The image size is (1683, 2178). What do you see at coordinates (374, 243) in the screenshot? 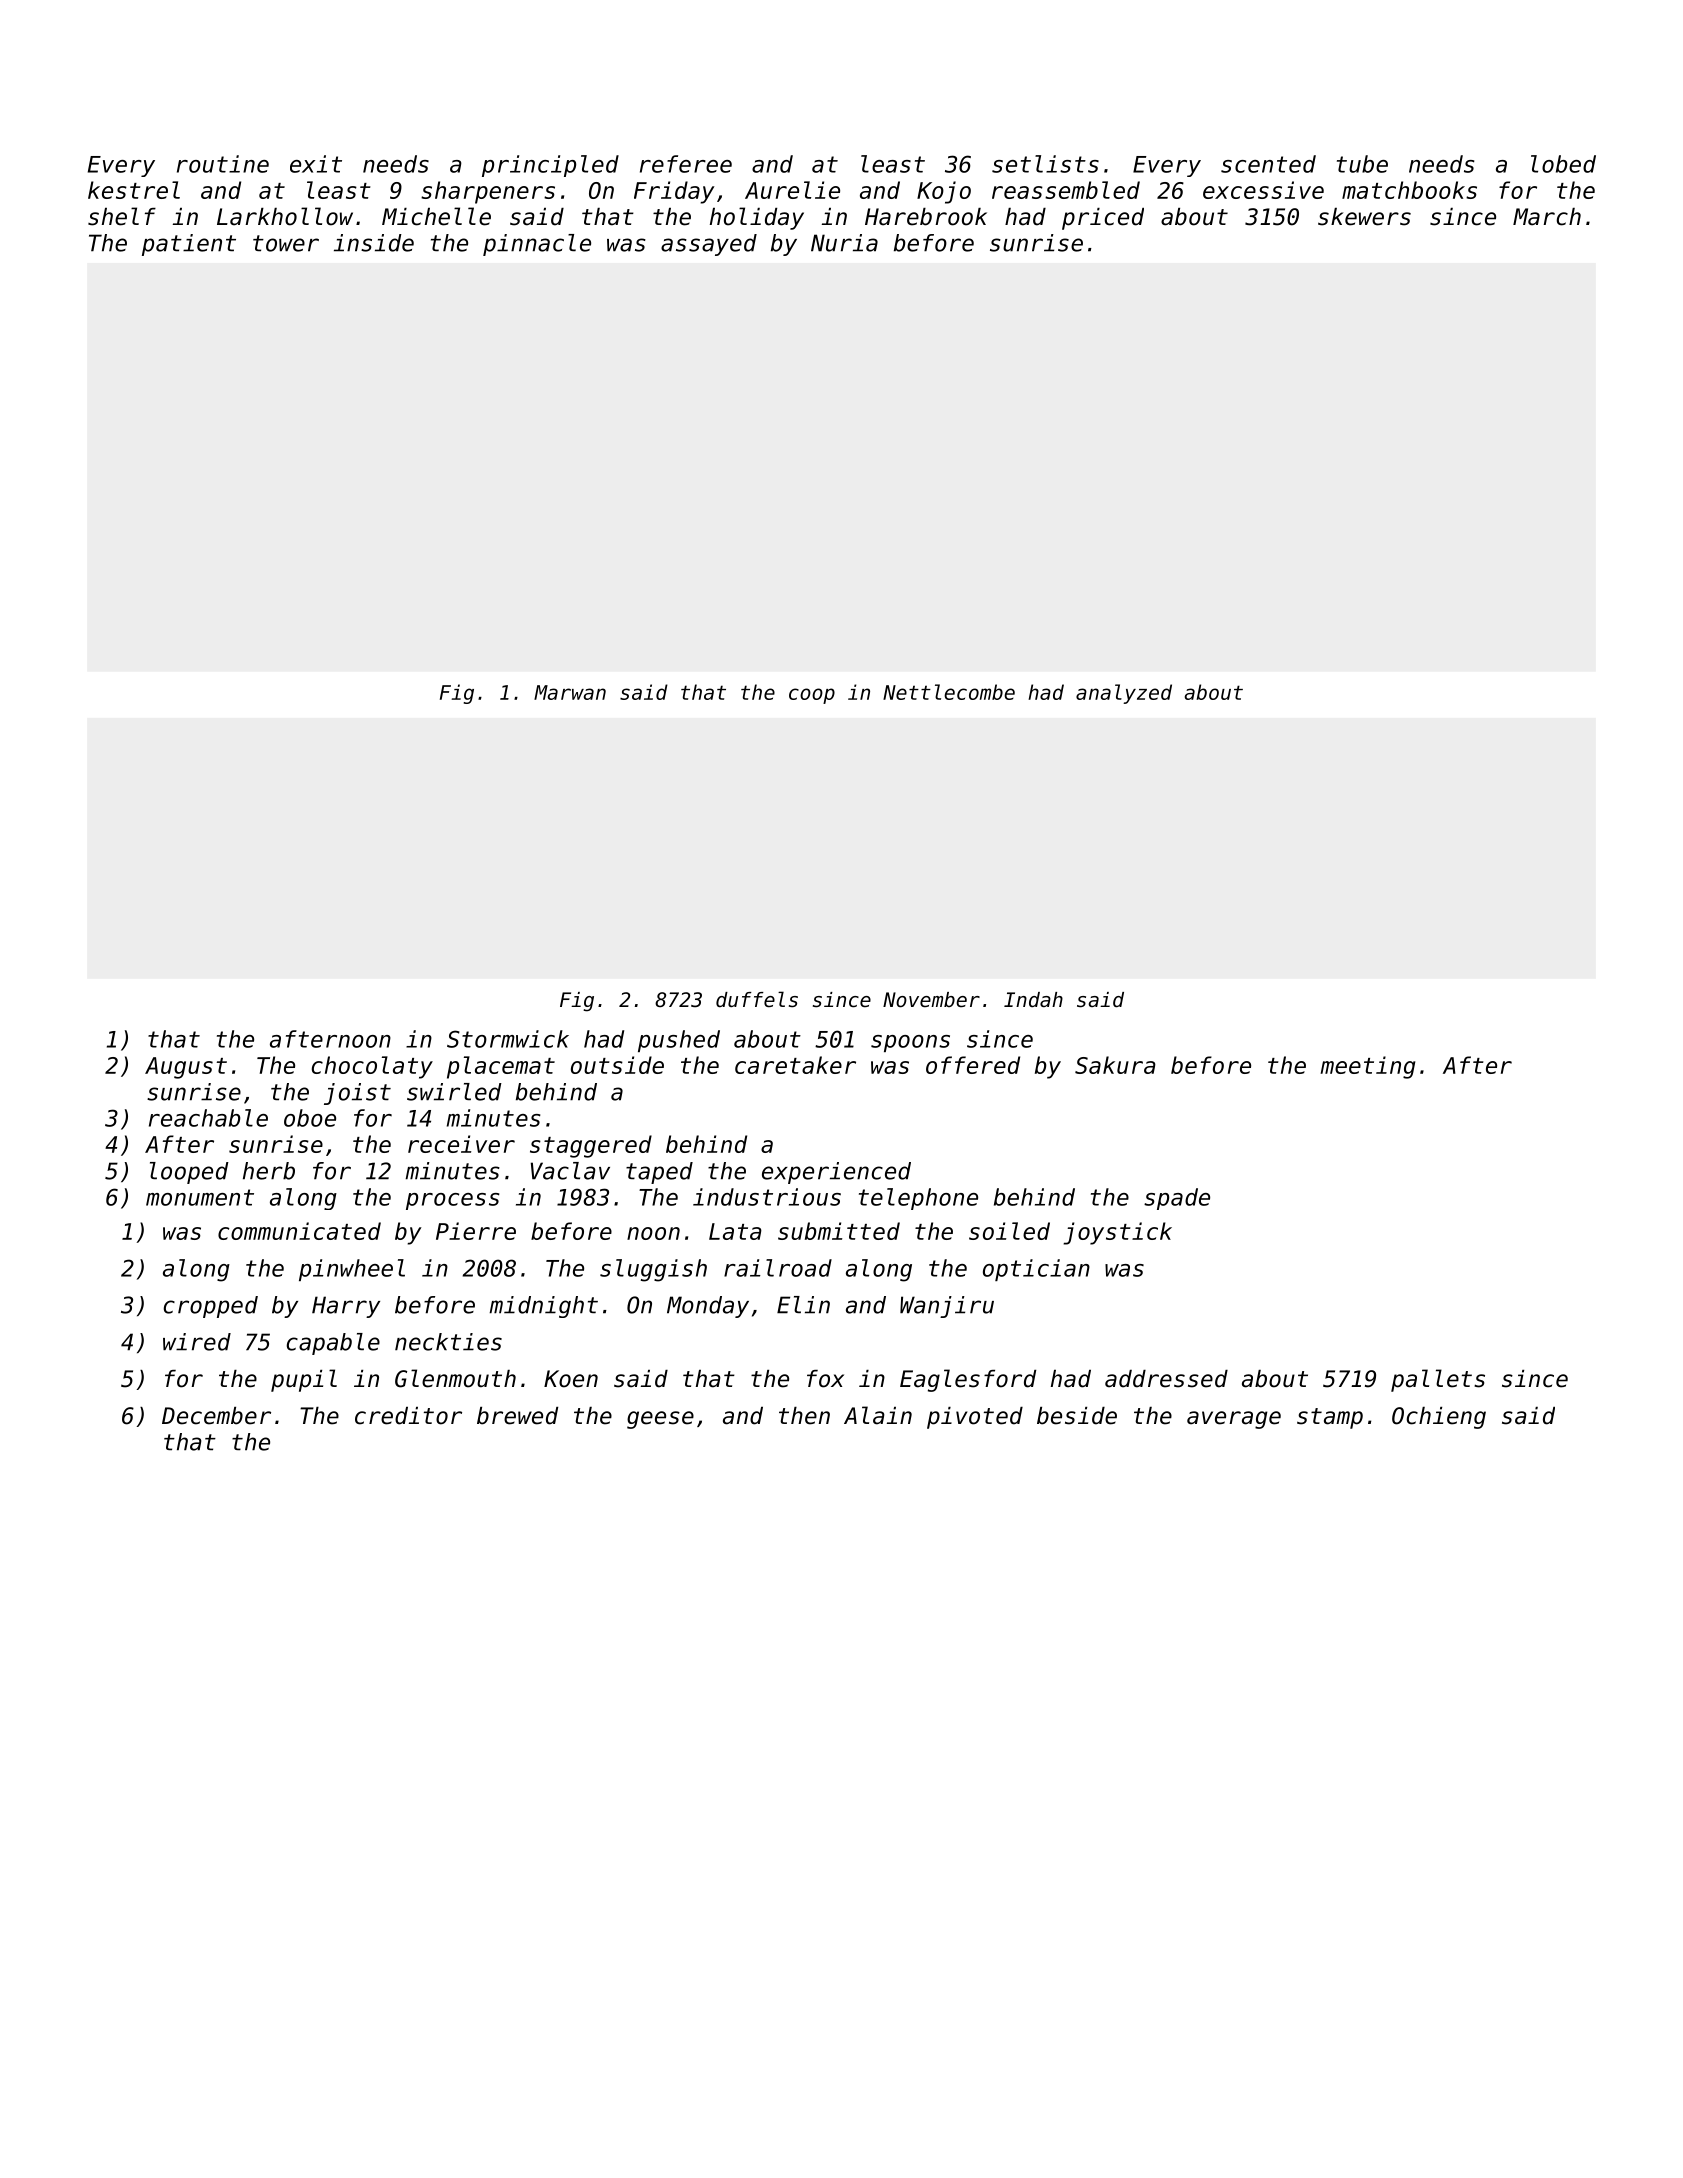
I see `inside` at bounding box center [374, 243].
